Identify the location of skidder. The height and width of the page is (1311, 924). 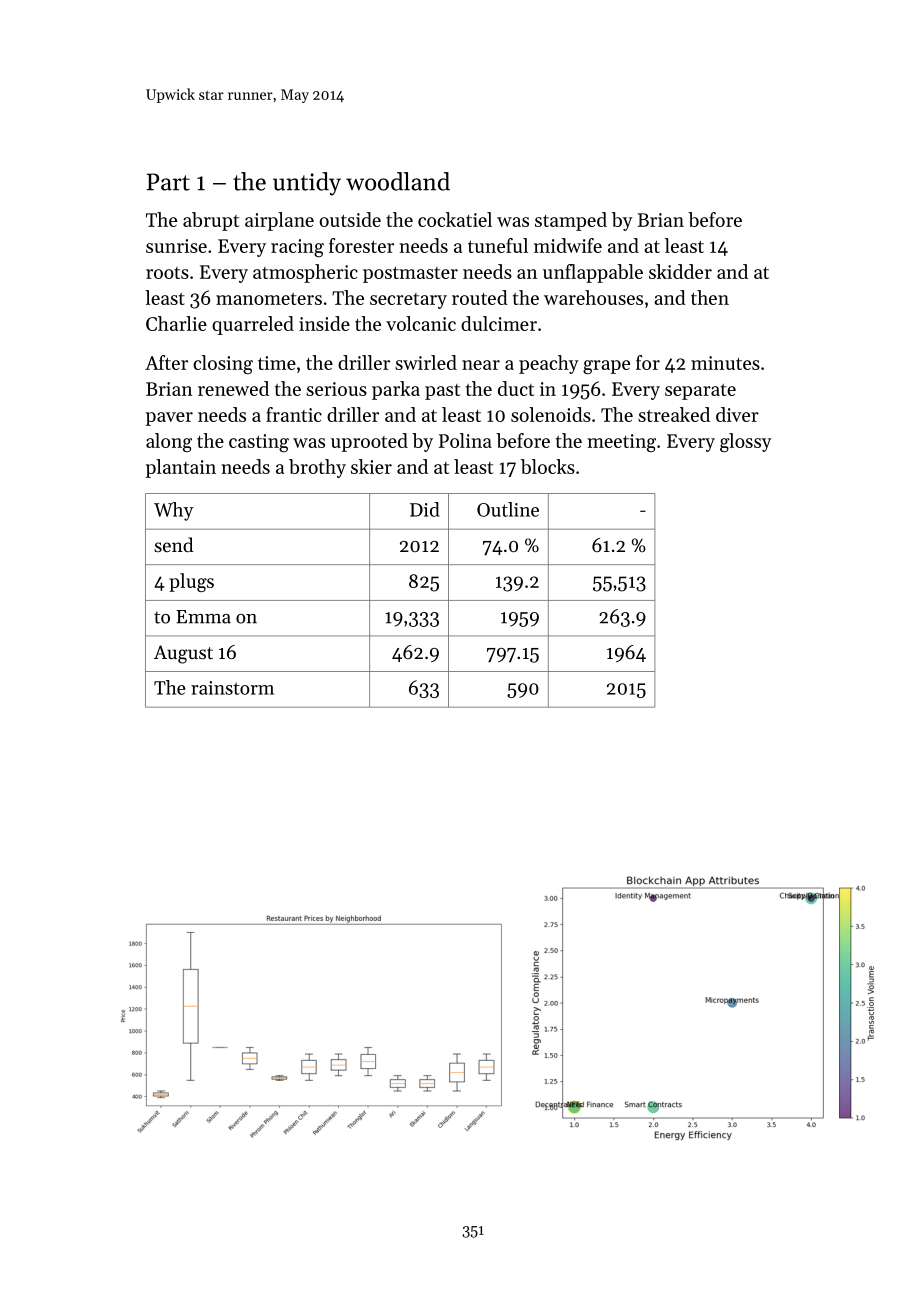
(680, 271).
